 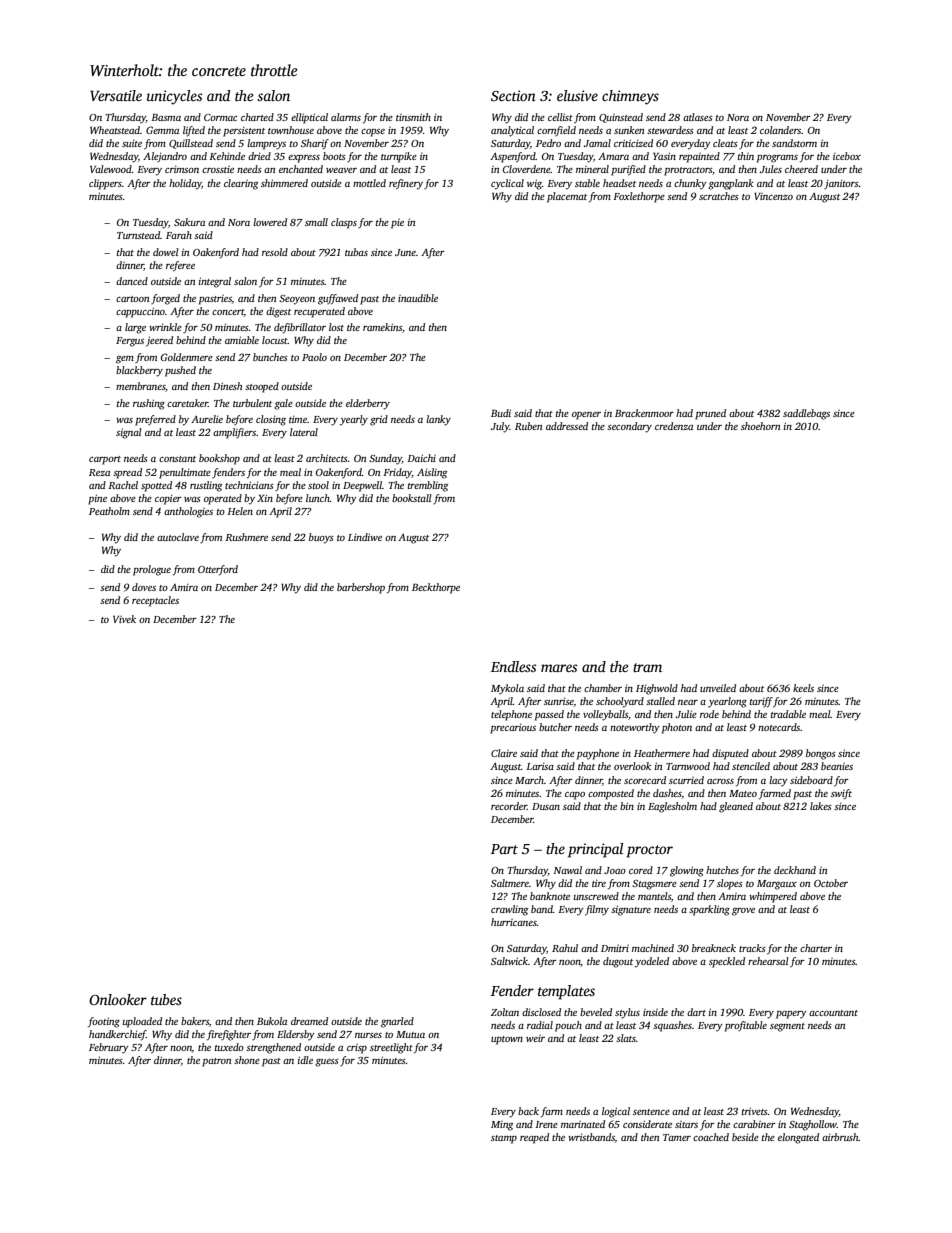 What do you see at coordinates (166, 999) in the document?
I see `tubes` at bounding box center [166, 999].
